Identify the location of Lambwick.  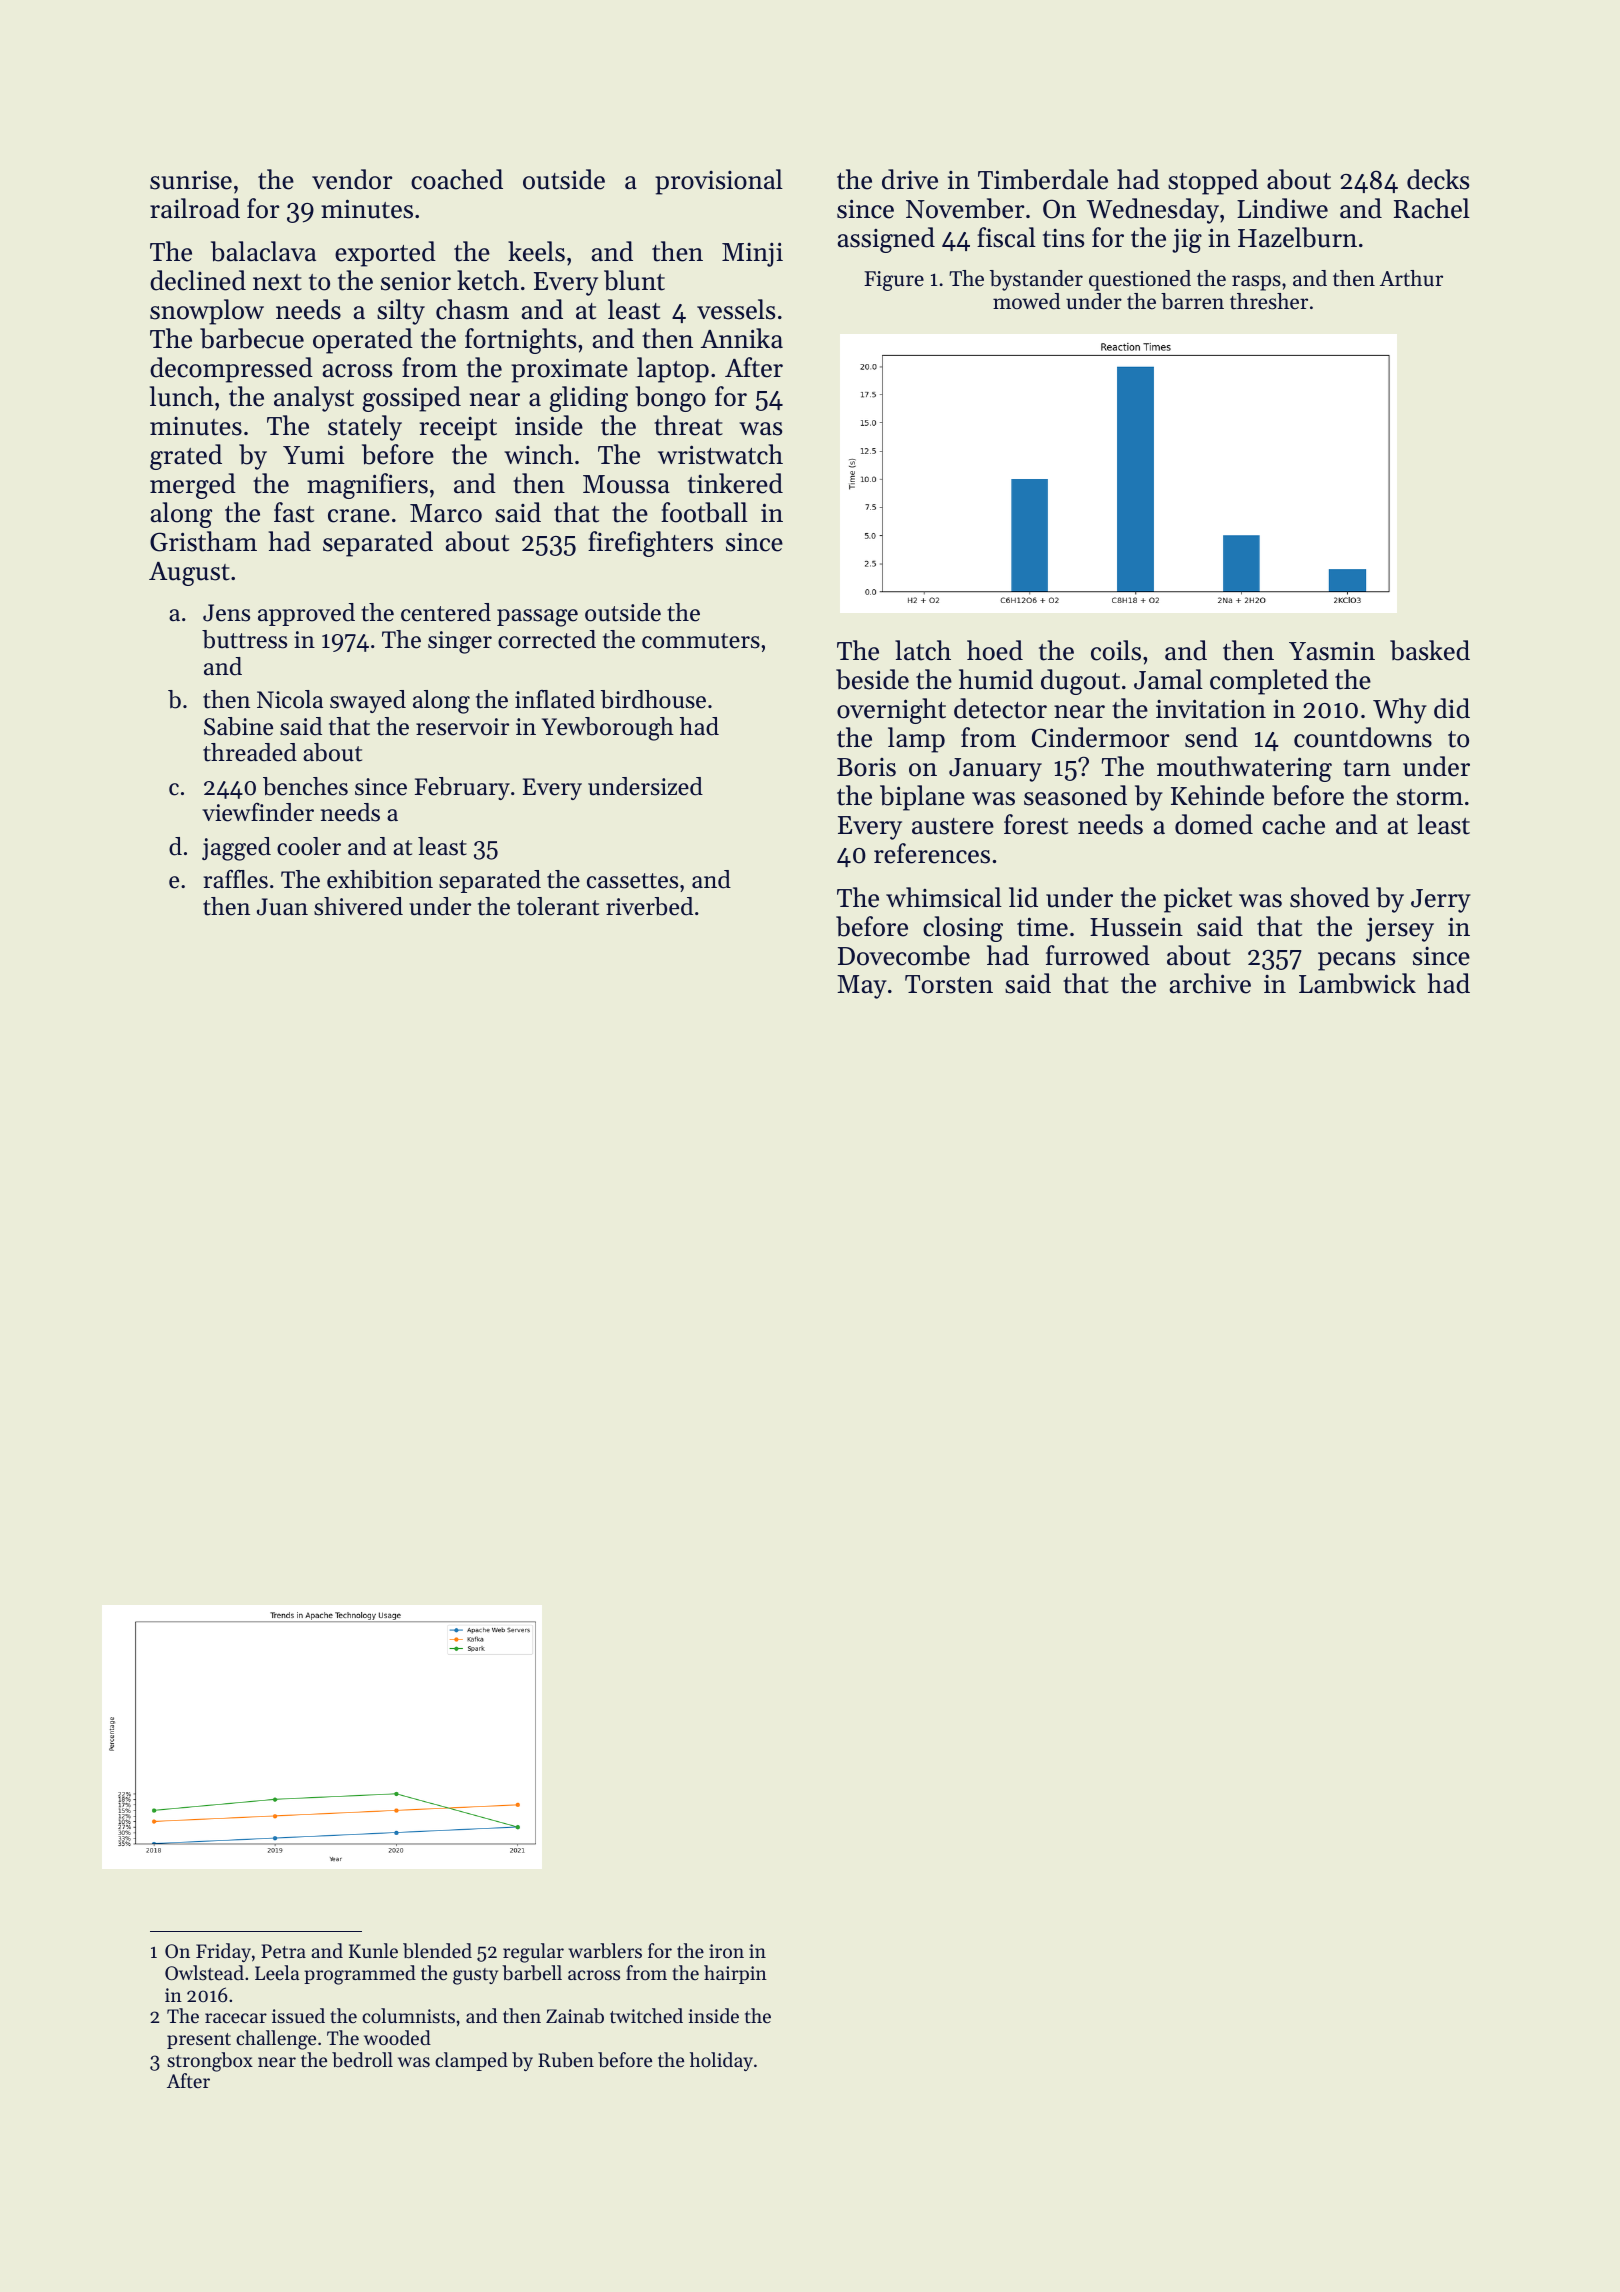
(1357, 983).
